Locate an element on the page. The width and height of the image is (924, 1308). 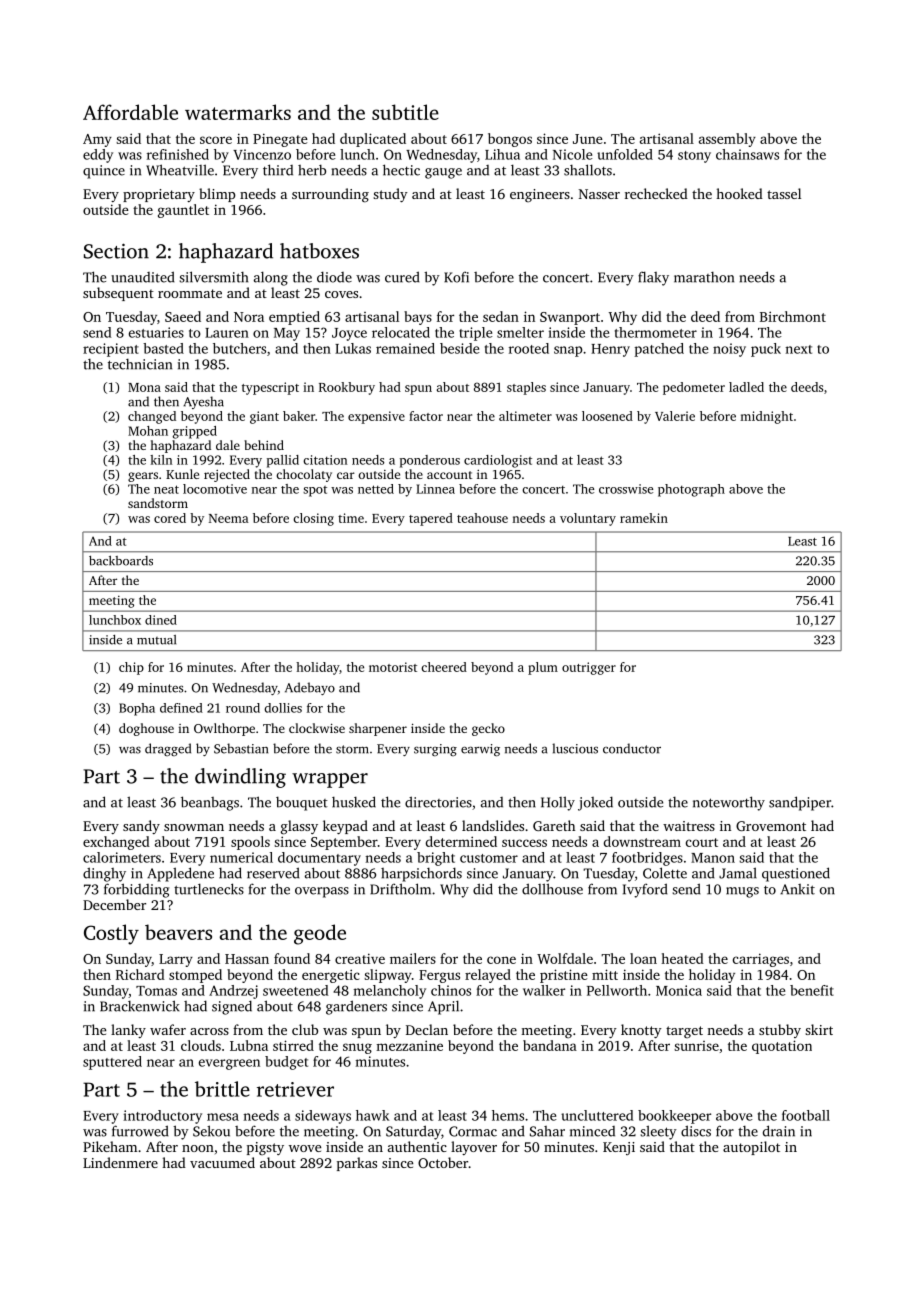
numerical is located at coordinates (241, 857).
